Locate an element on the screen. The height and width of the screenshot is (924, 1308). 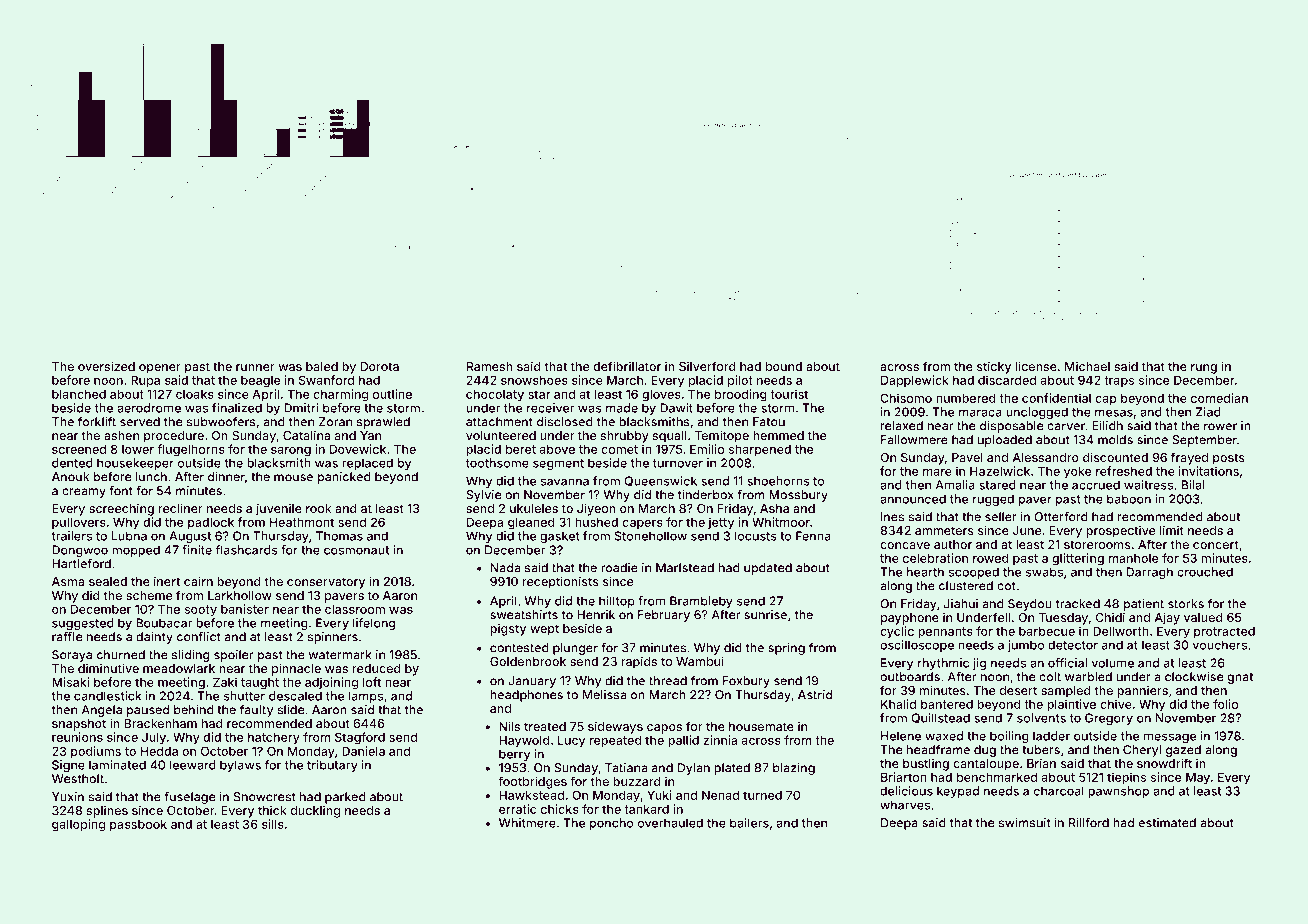
sunrise is located at coordinates (765, 615).
